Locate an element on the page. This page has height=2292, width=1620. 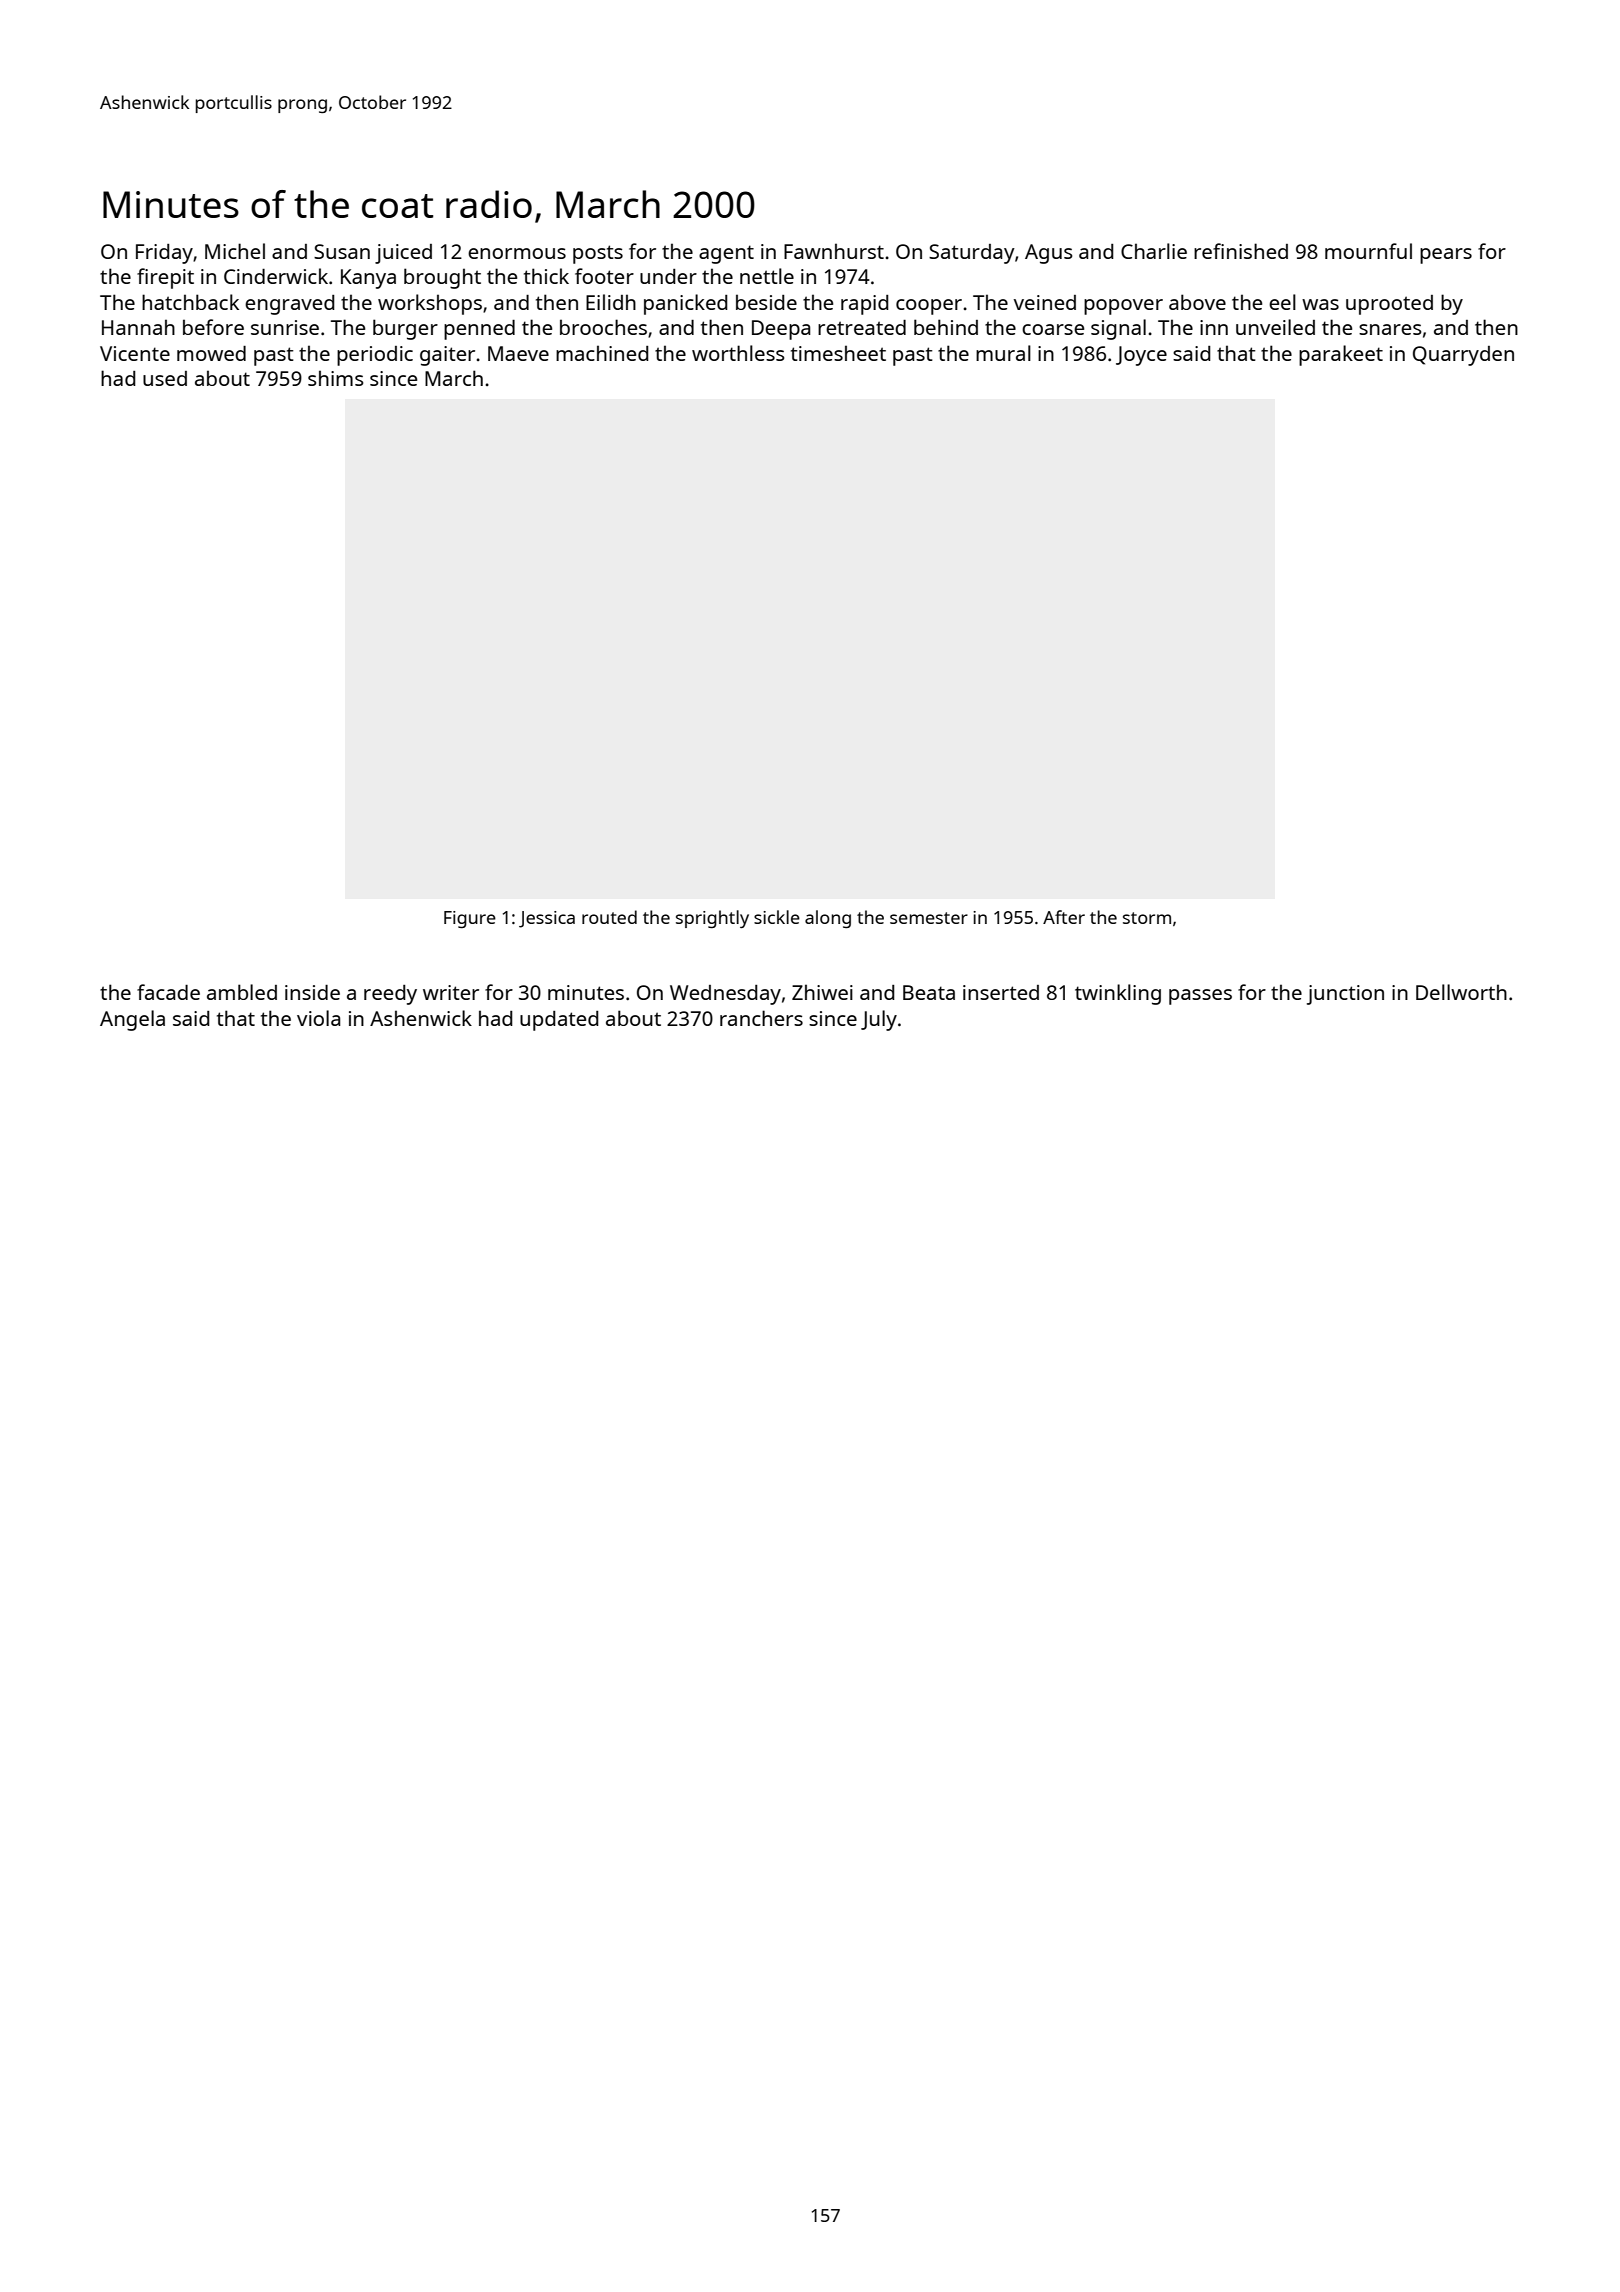
Quarryden is located at coordinates (1463, 356).
